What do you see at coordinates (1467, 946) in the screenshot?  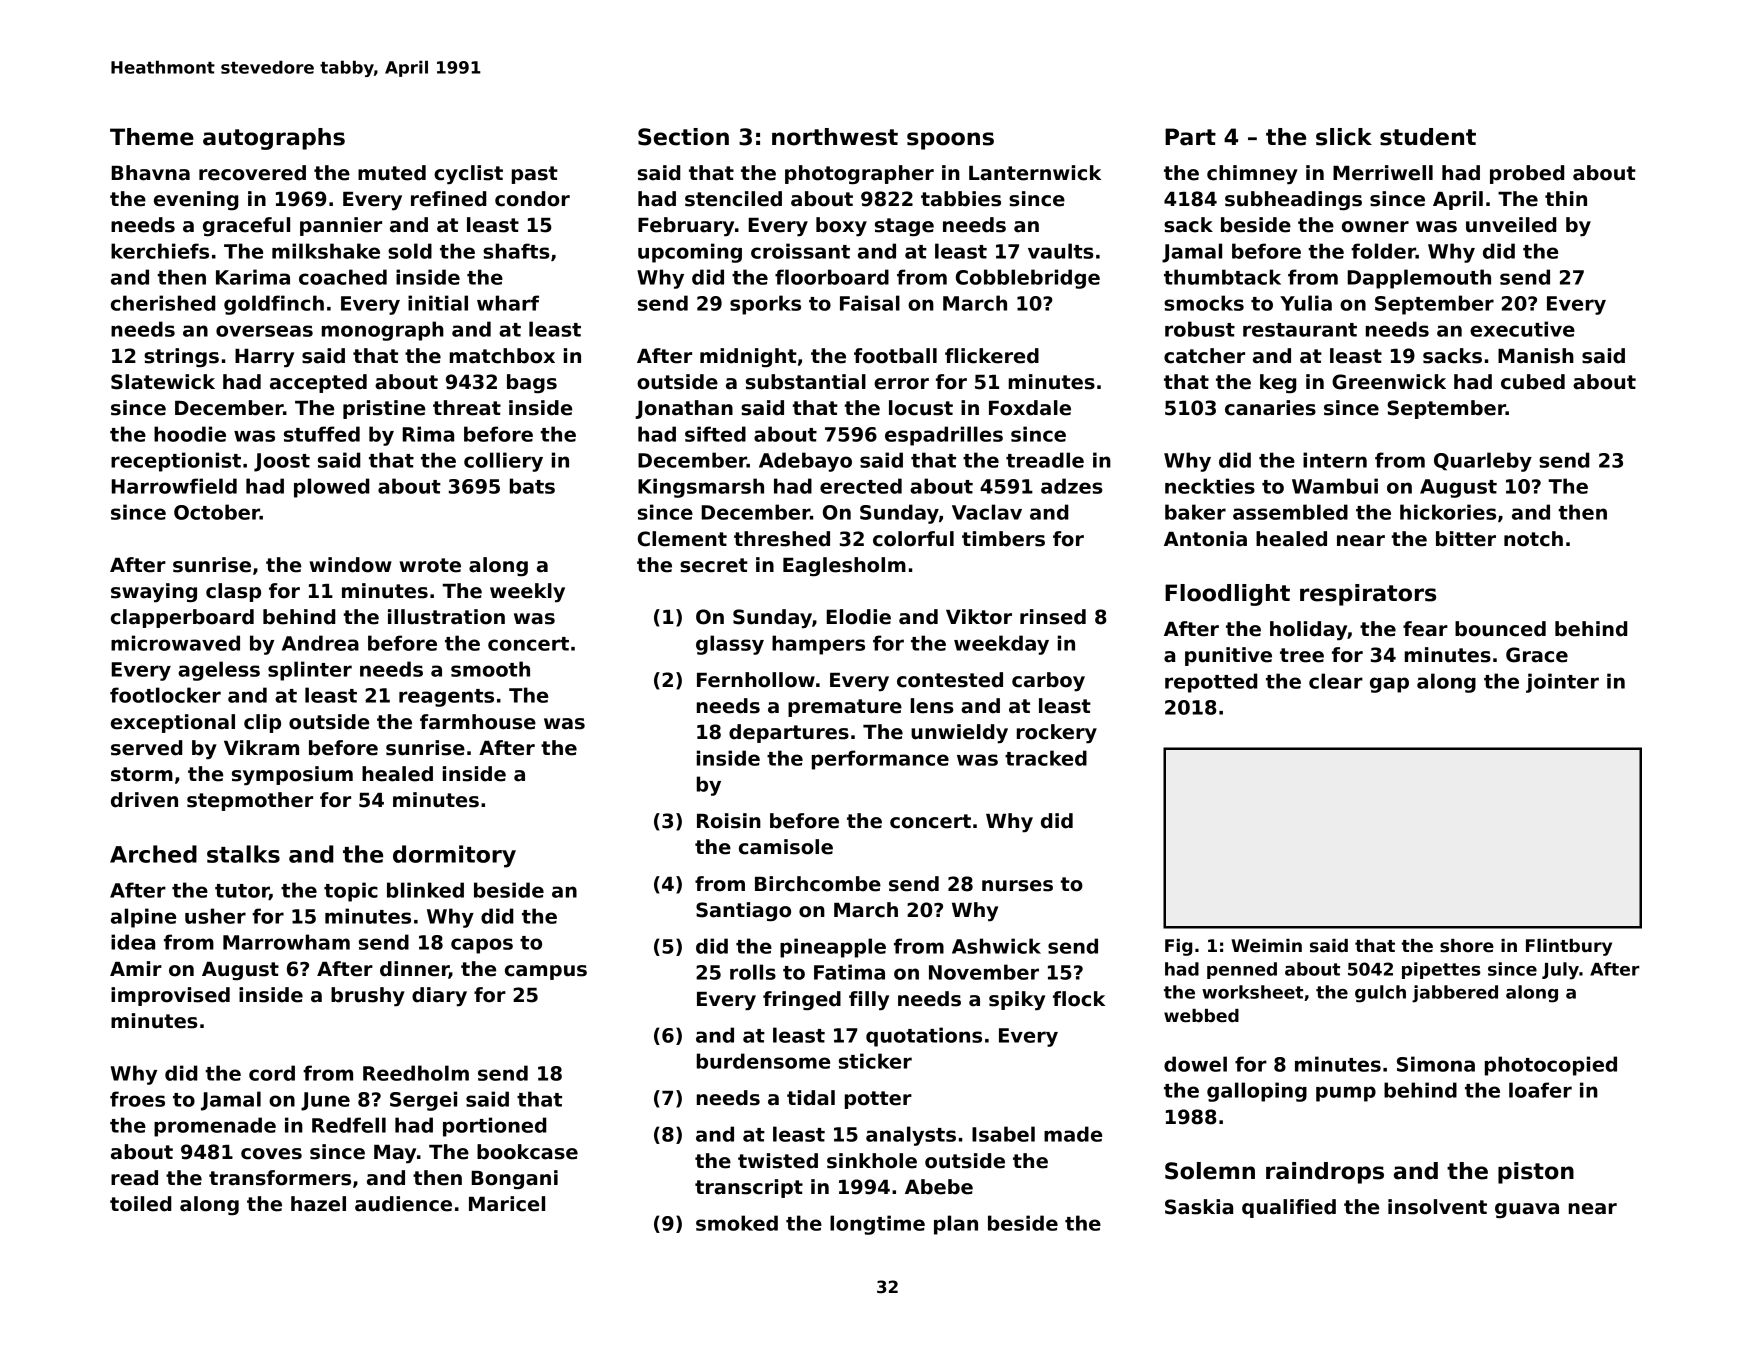 I see `shore` at bounding box center [1467, 946].
